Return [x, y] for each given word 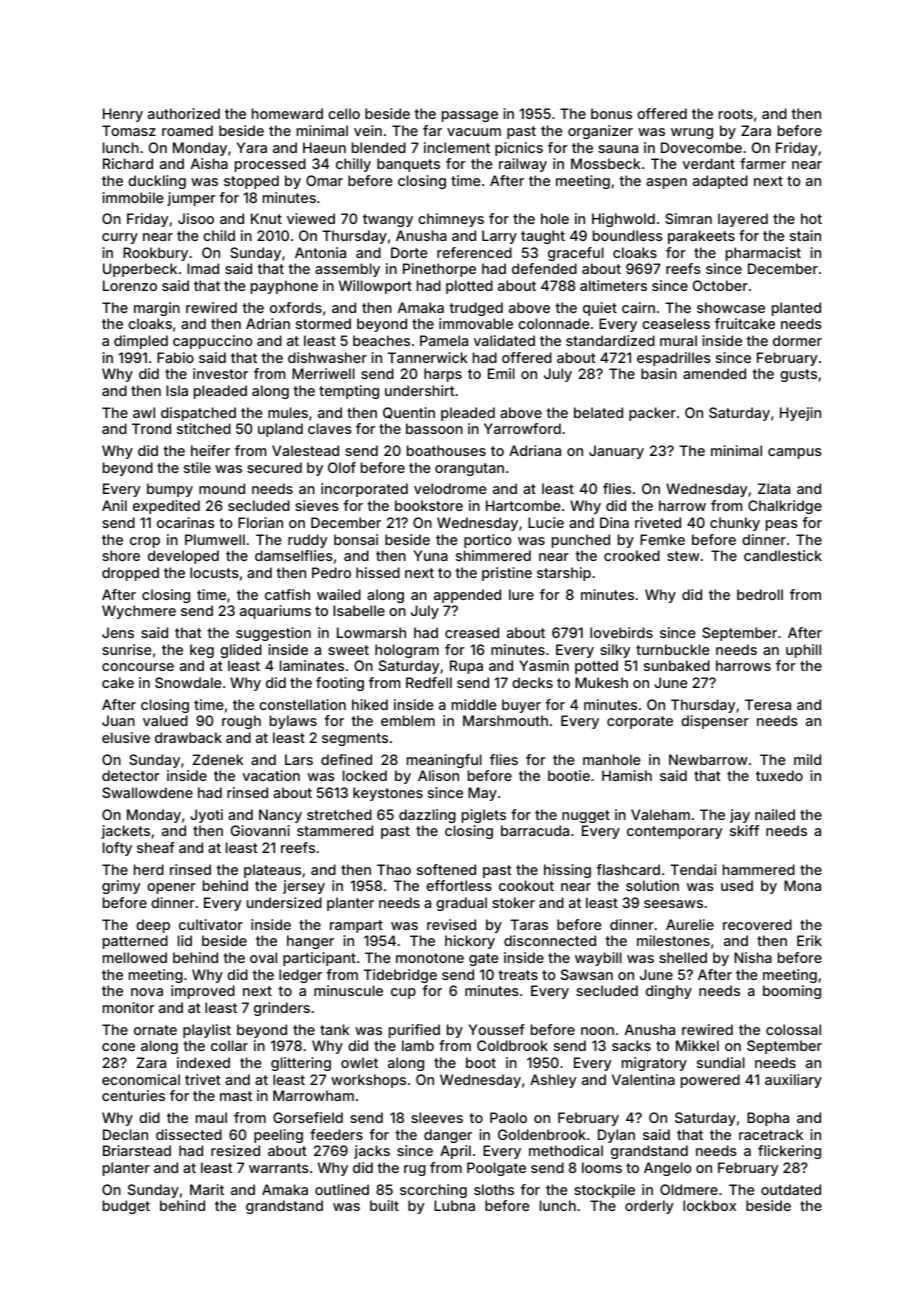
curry [120, 238]
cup [403, 993]
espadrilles [674, 359]
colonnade [554, 323]
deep [153, 926]
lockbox [709, 1205]
